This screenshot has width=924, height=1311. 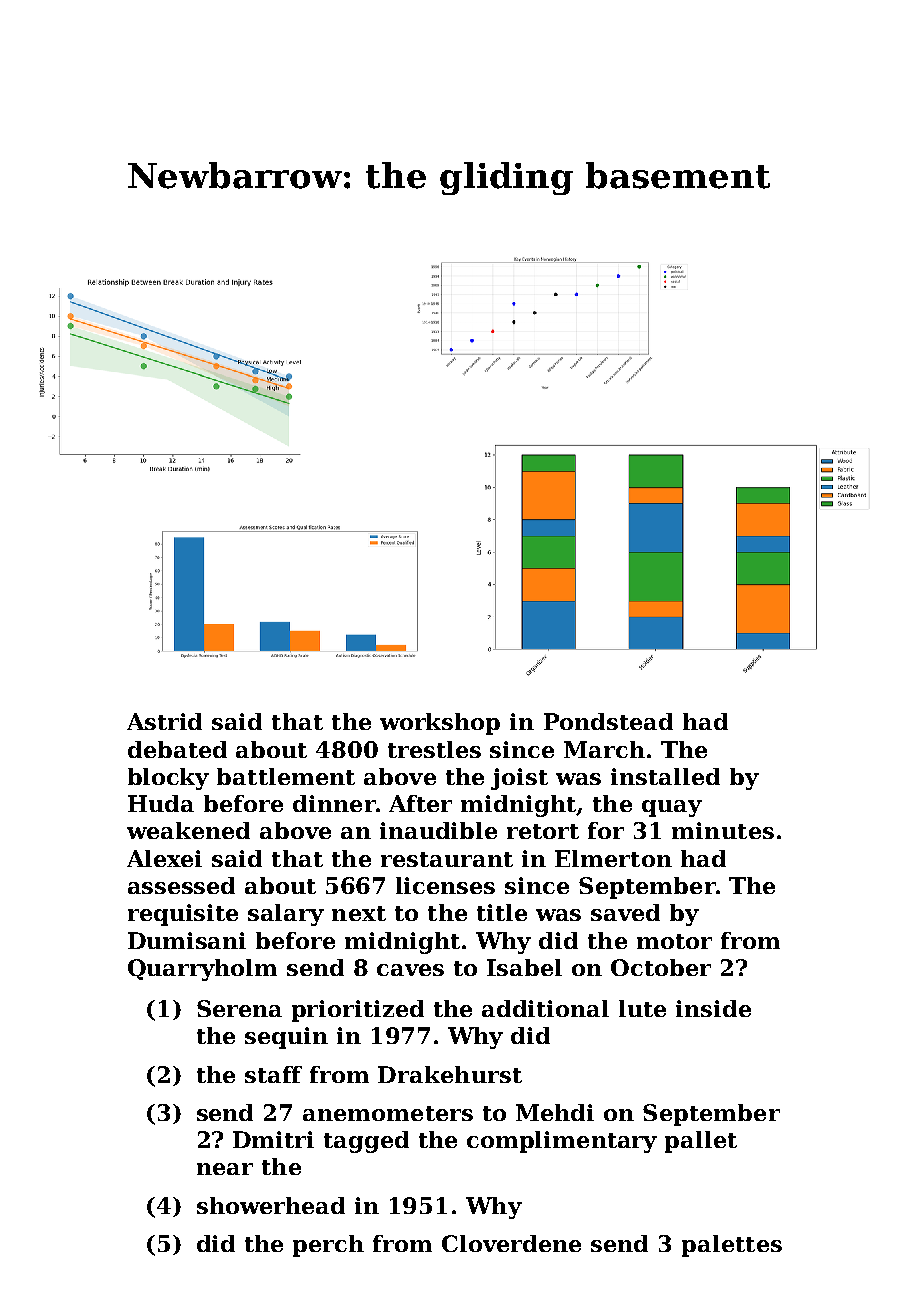 What do you see at coordinates (665, 776) in the screenshot?
I see `installed` at bounding box center [665, 776].
